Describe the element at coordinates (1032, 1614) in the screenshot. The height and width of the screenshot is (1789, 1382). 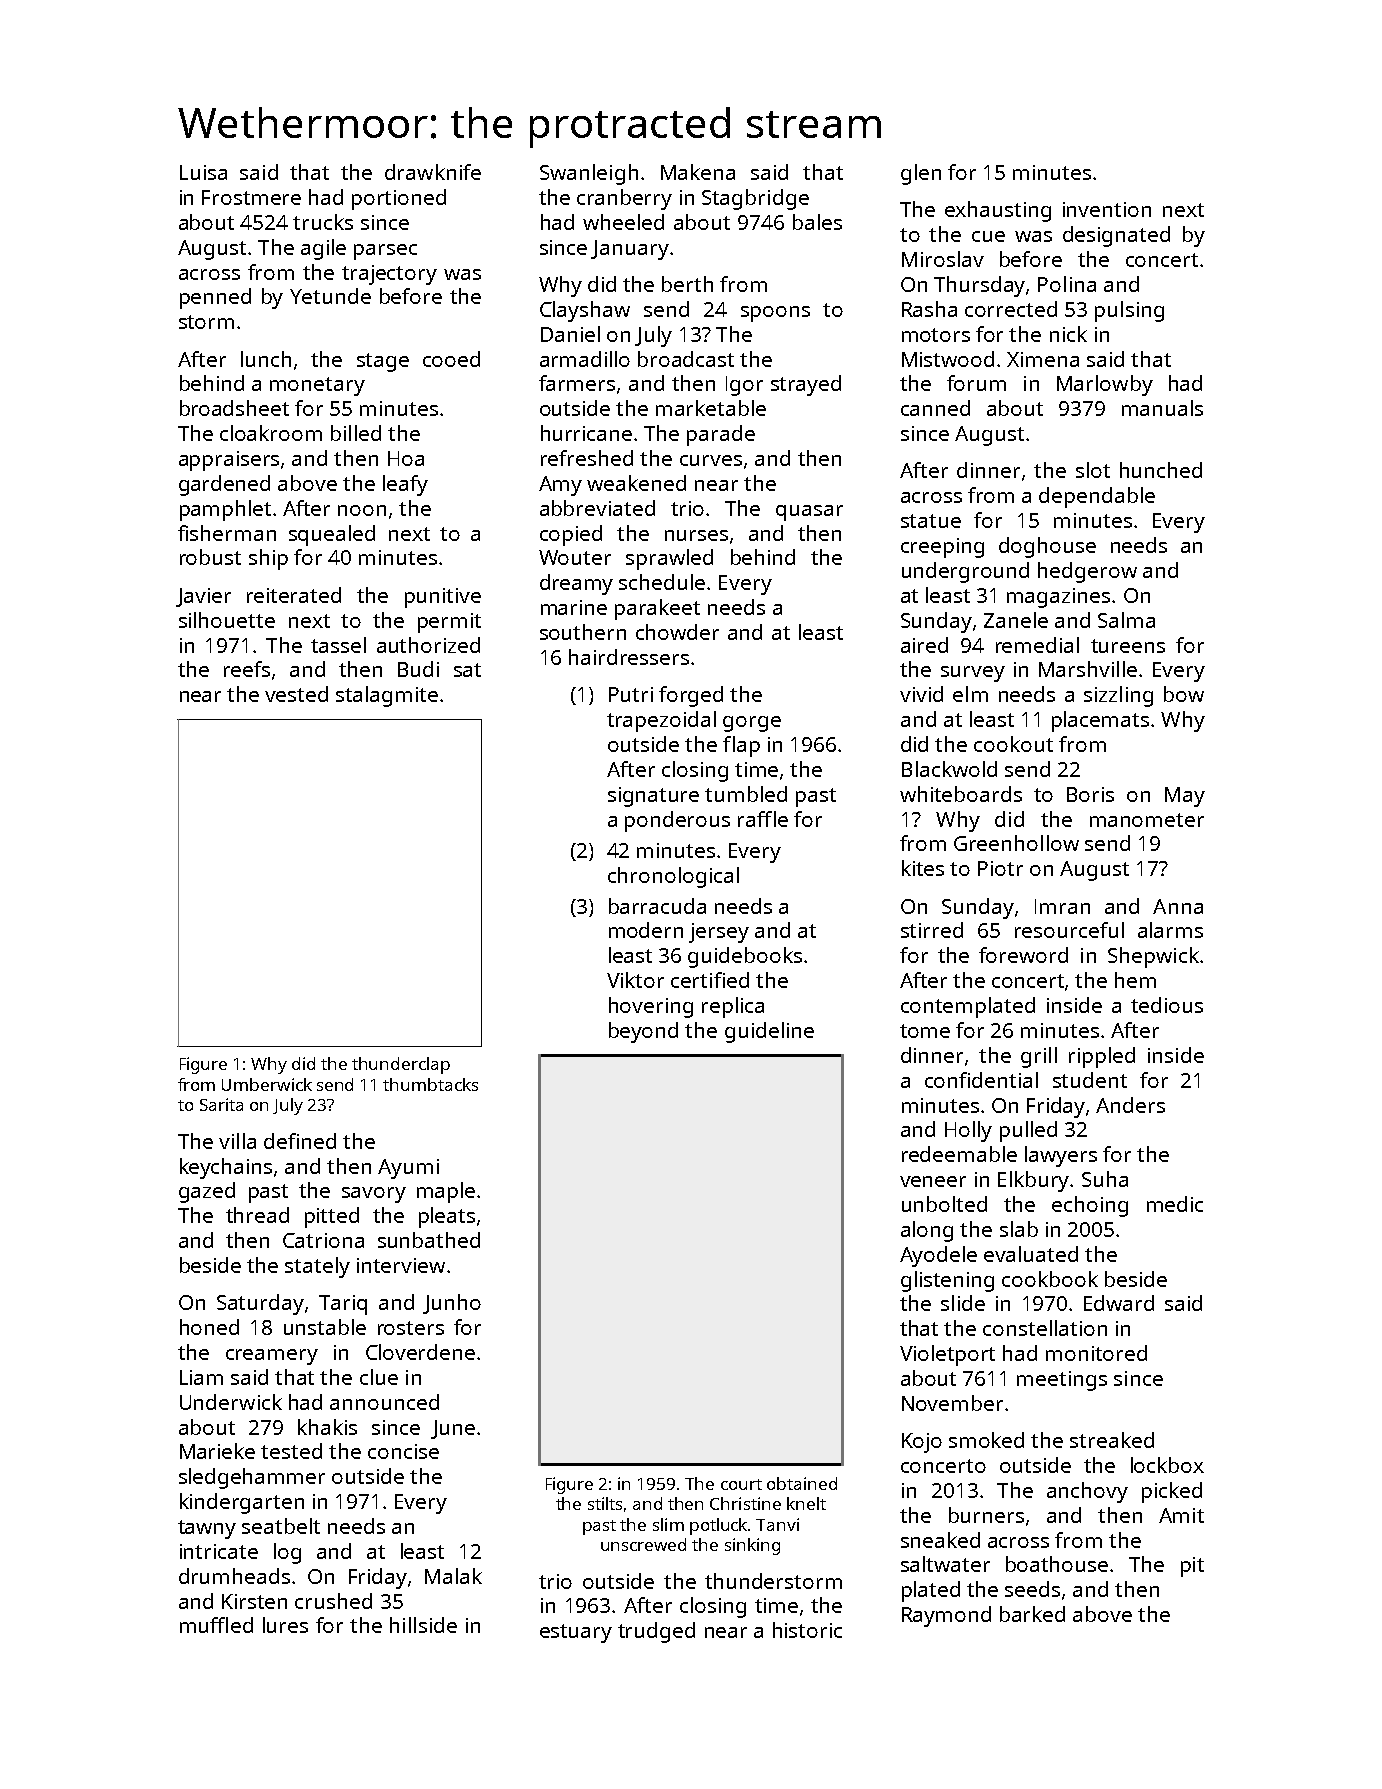
I see `barked` at that location.
